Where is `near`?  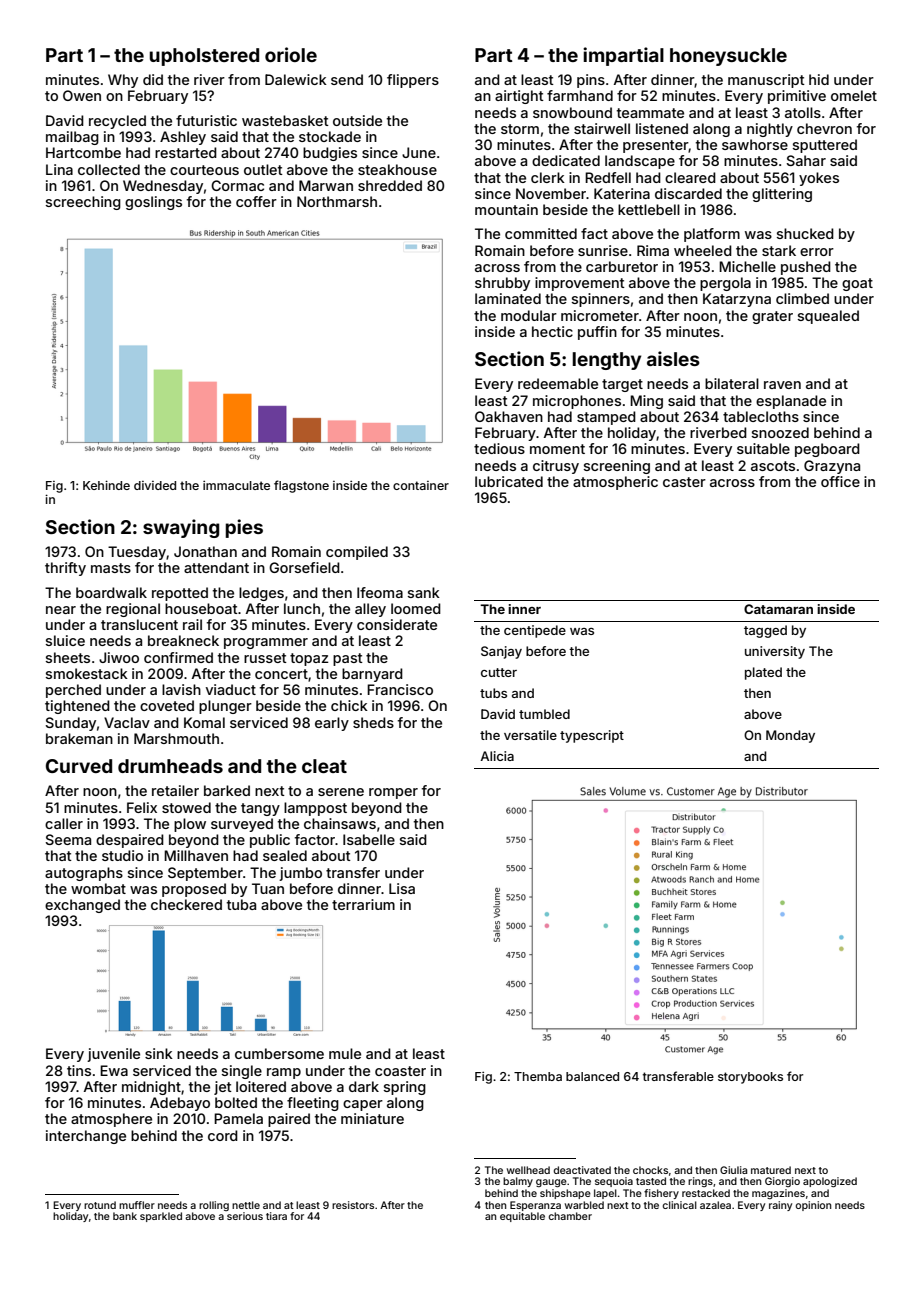 near is located at coordinates (61, 610).
